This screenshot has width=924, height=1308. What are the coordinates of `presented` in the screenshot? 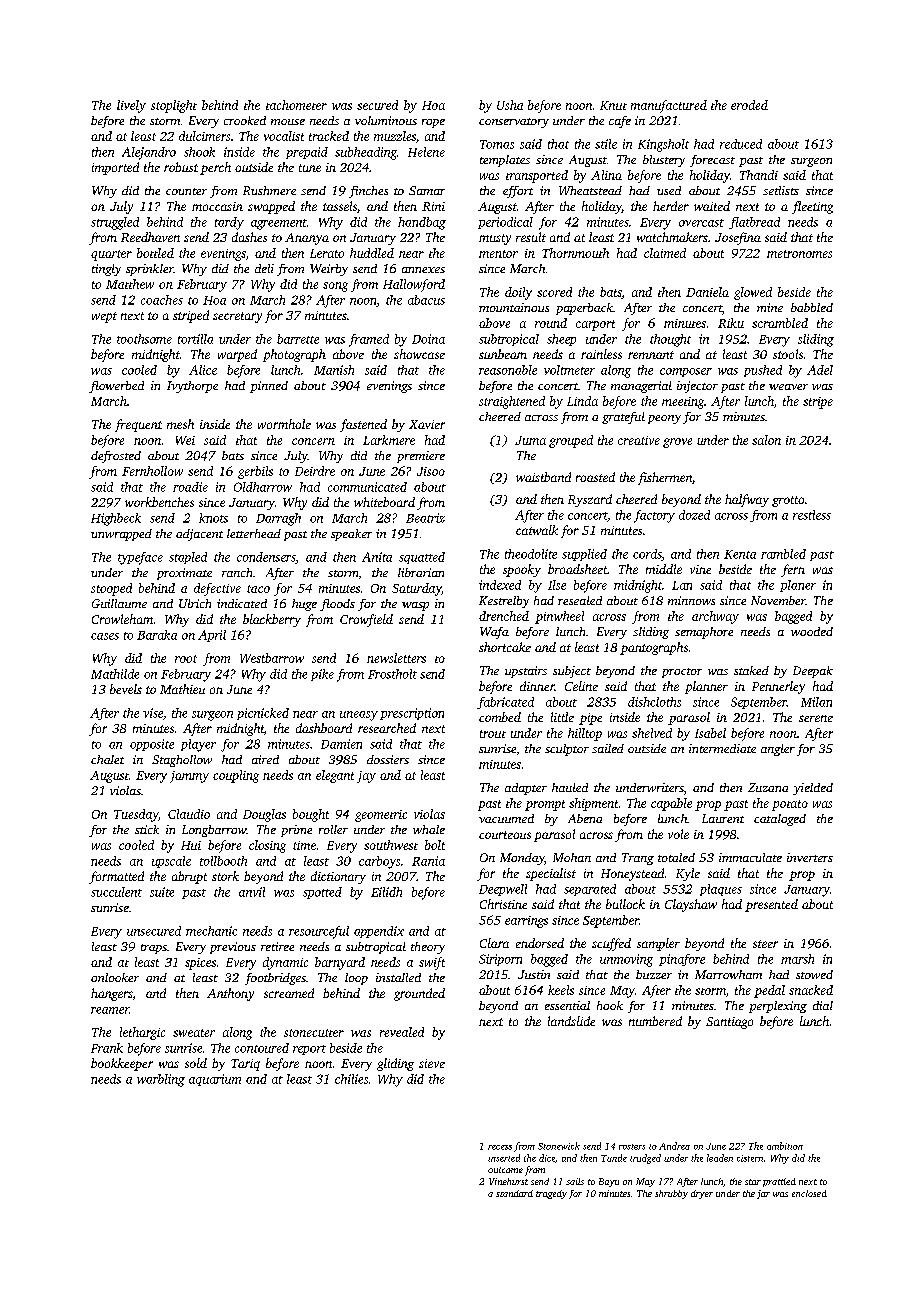 It's located at (771, 905).
